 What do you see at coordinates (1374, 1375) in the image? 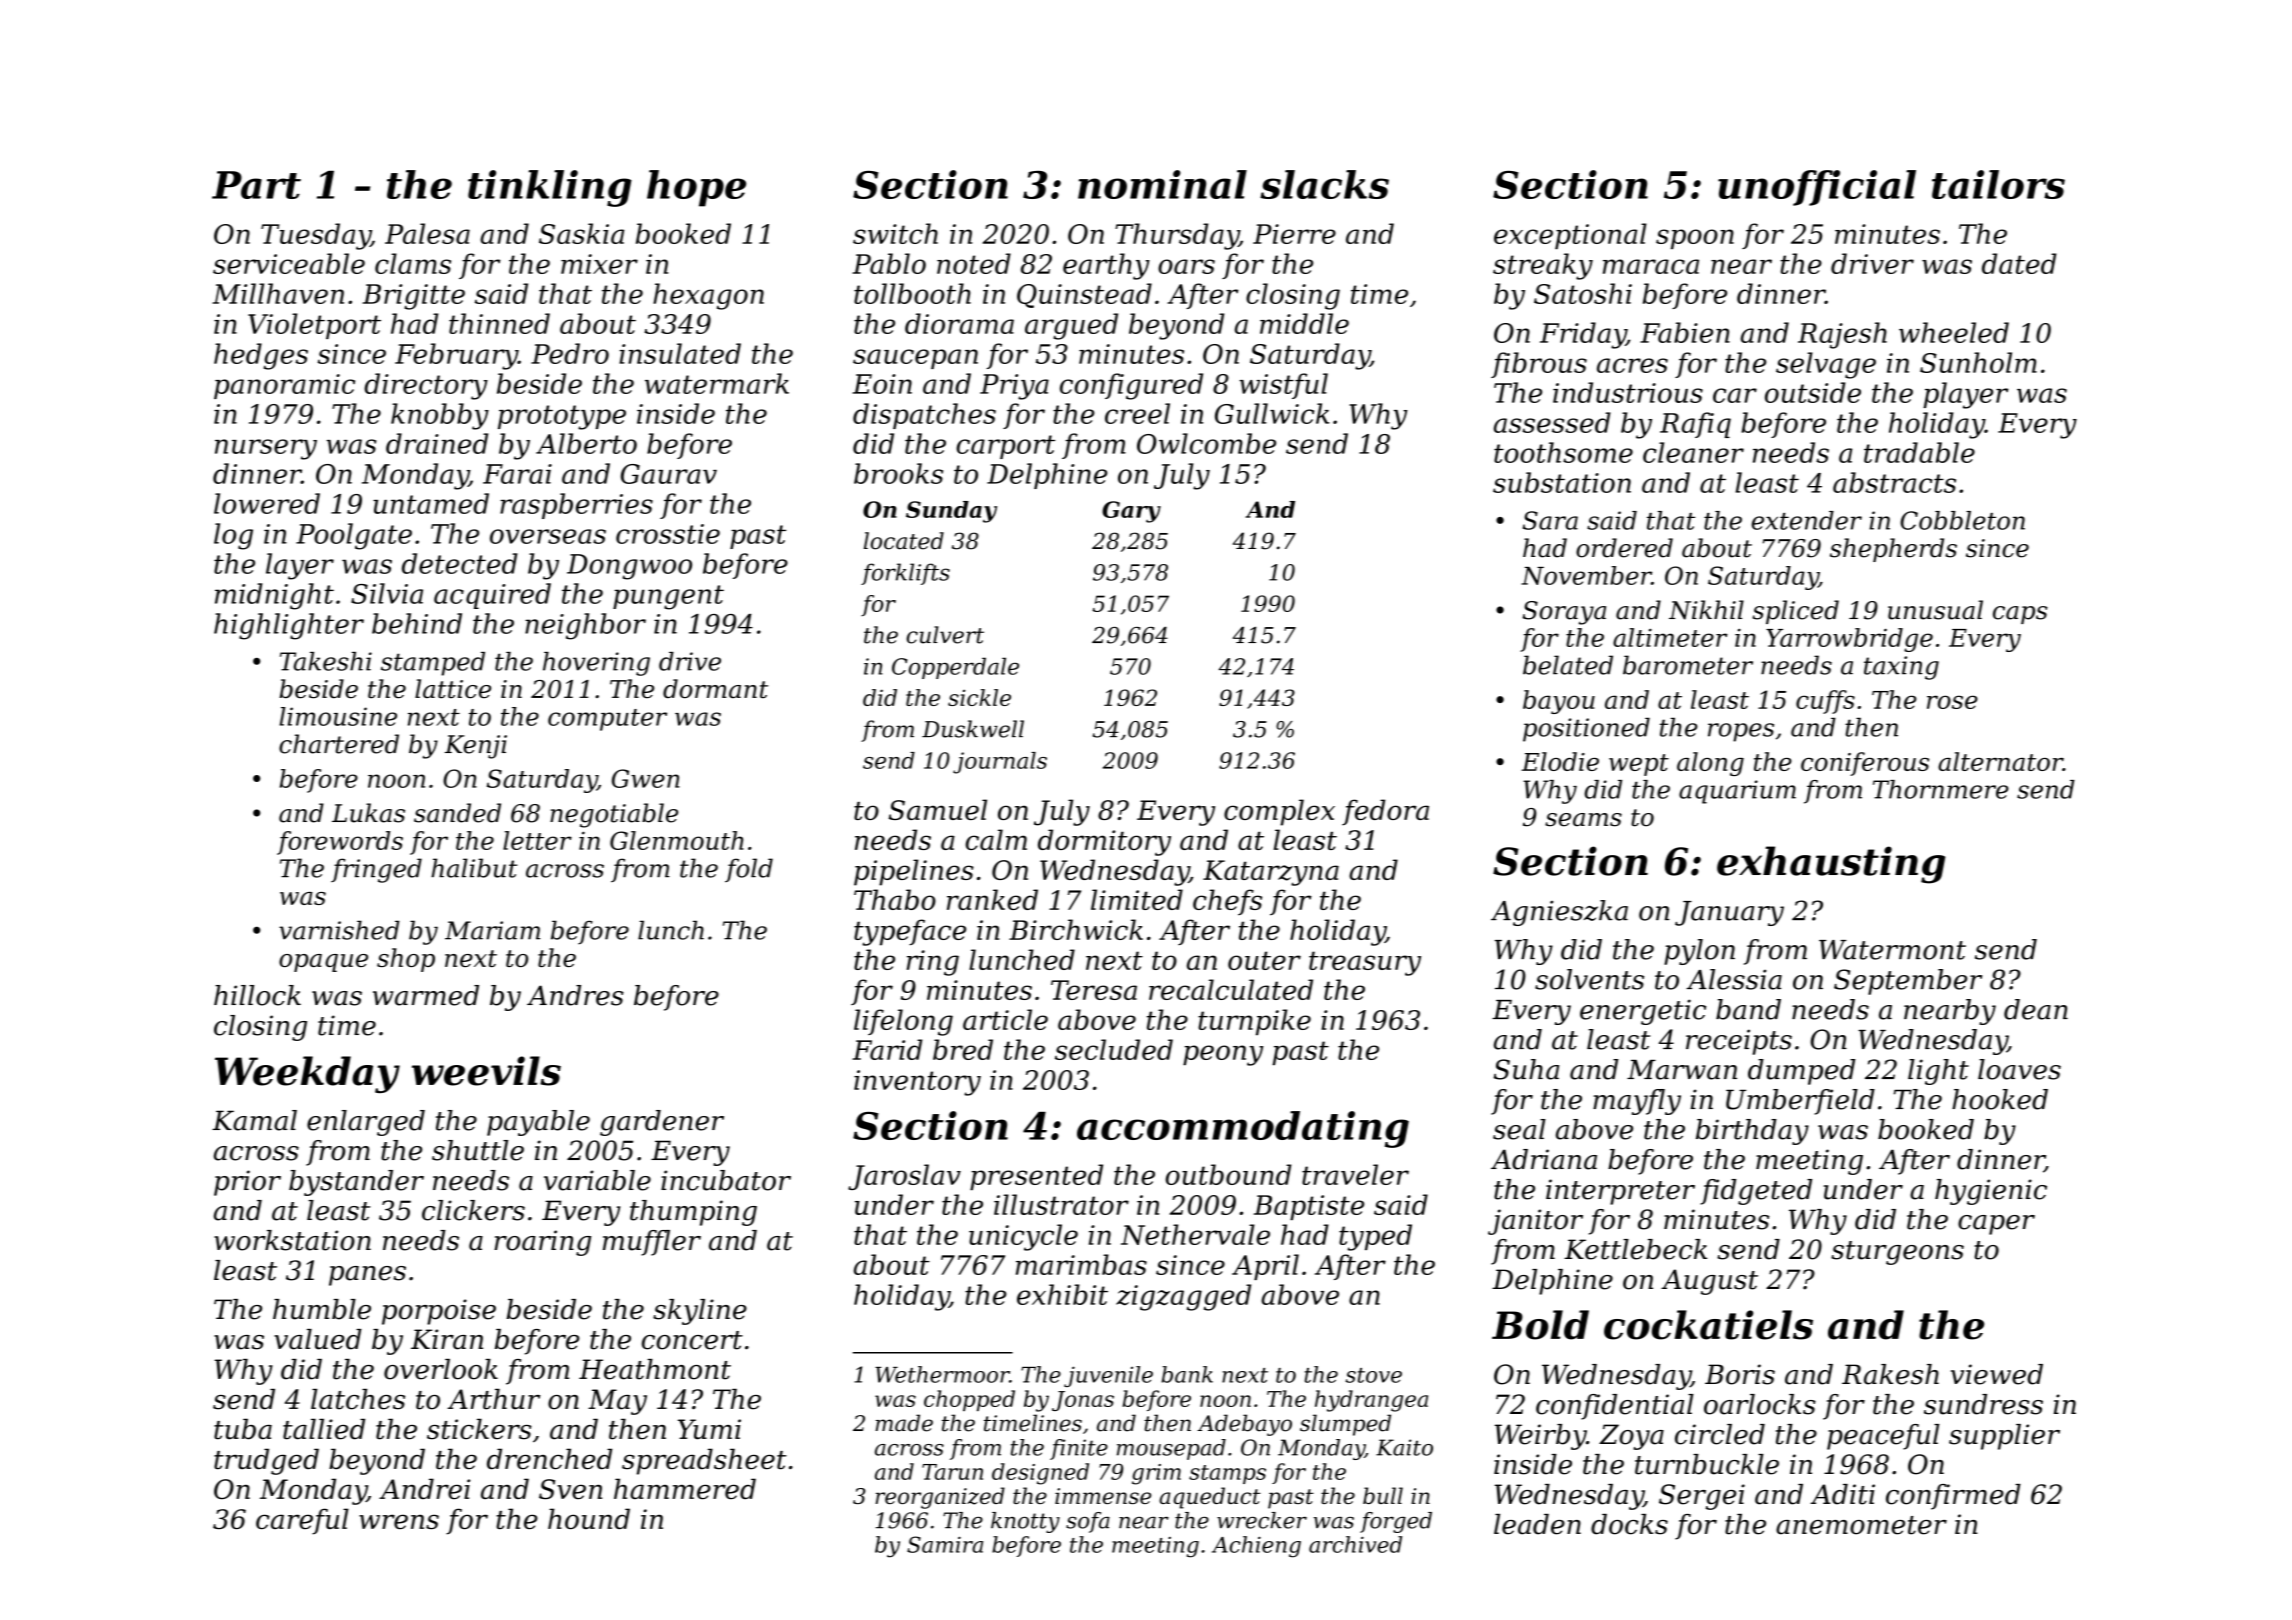
I see `stove` at bounding box center [1374, 1375].
